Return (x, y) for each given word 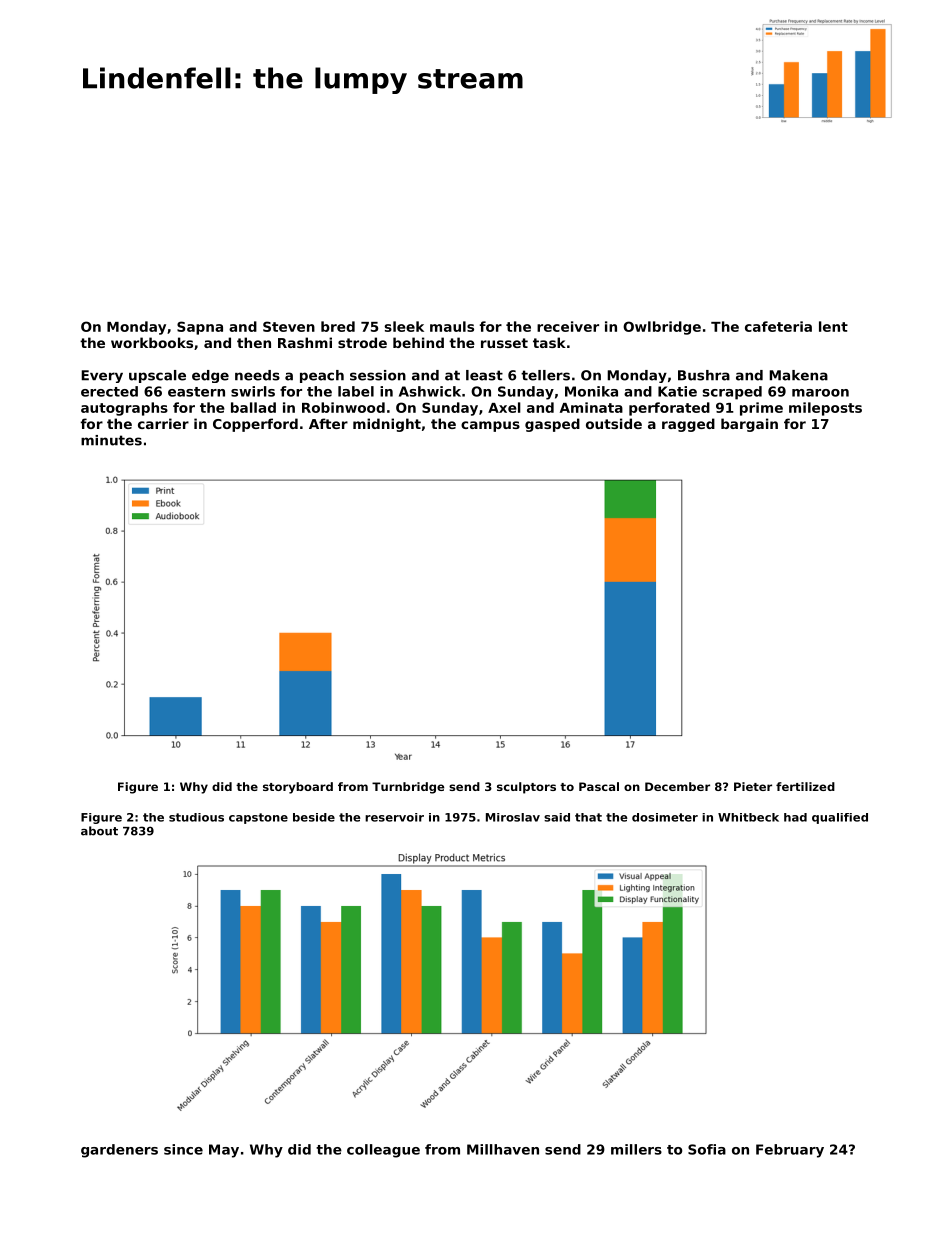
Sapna (200, 328)
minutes (111, 440)
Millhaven (503, 1149)
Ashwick (430, 391)
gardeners (119, 1151)
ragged (688, 425)
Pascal (599, 786)
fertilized (805, 786)
